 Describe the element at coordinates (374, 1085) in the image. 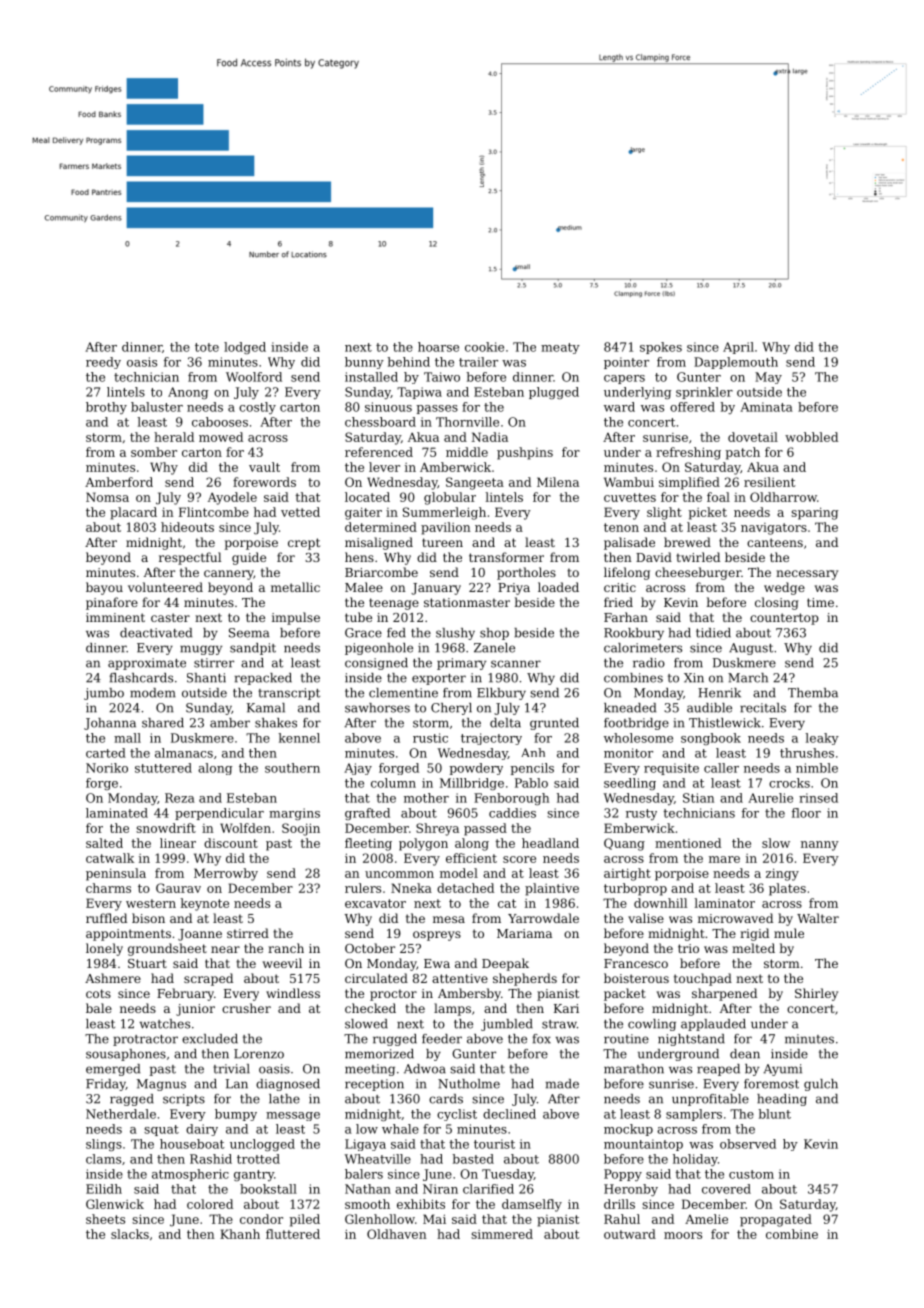

I see `reception` at that location.
